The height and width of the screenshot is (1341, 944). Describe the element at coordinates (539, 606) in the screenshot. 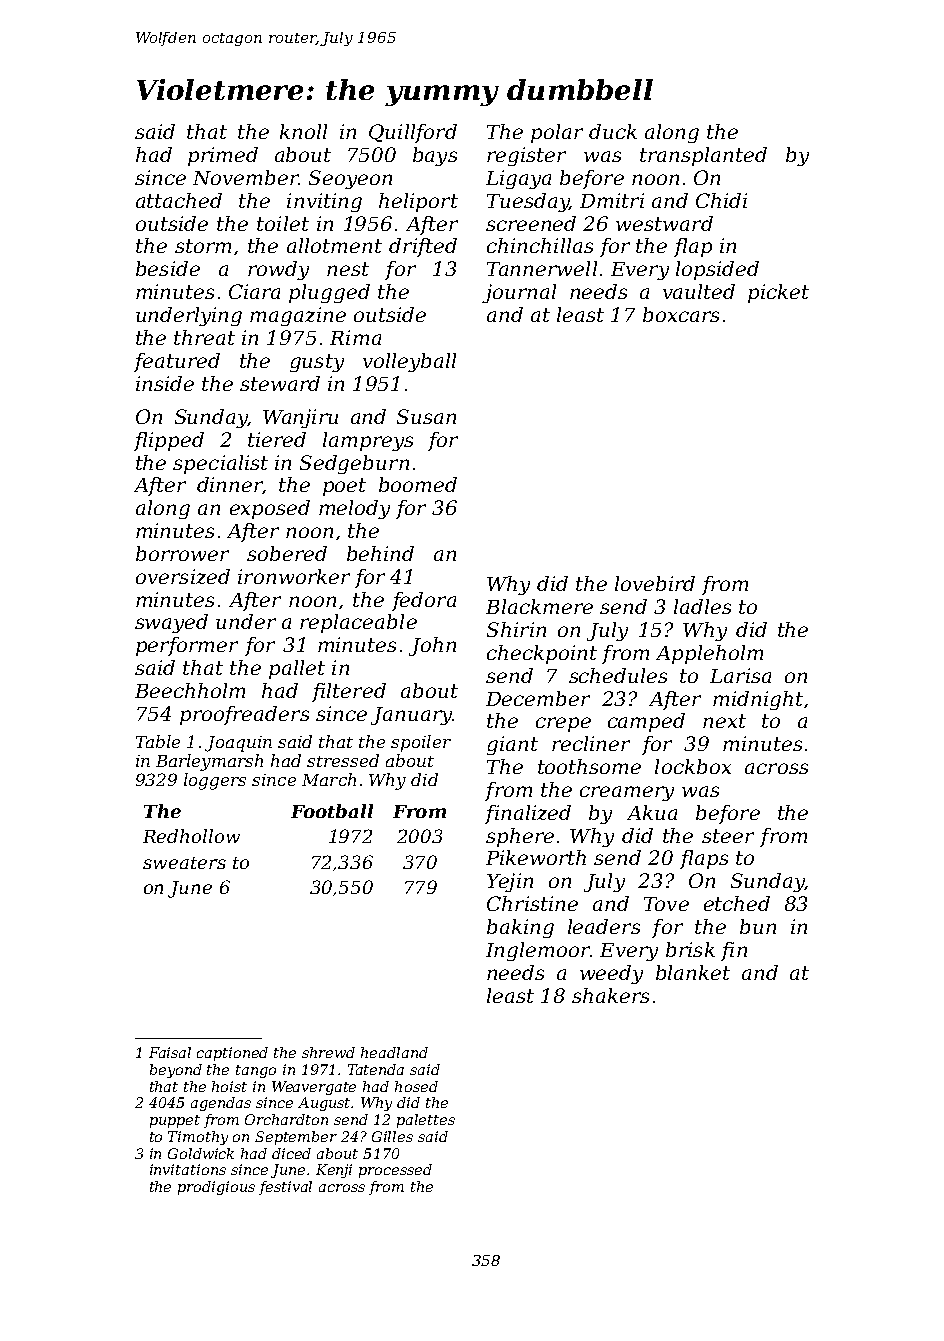

I see `Blackmere` at that location.
